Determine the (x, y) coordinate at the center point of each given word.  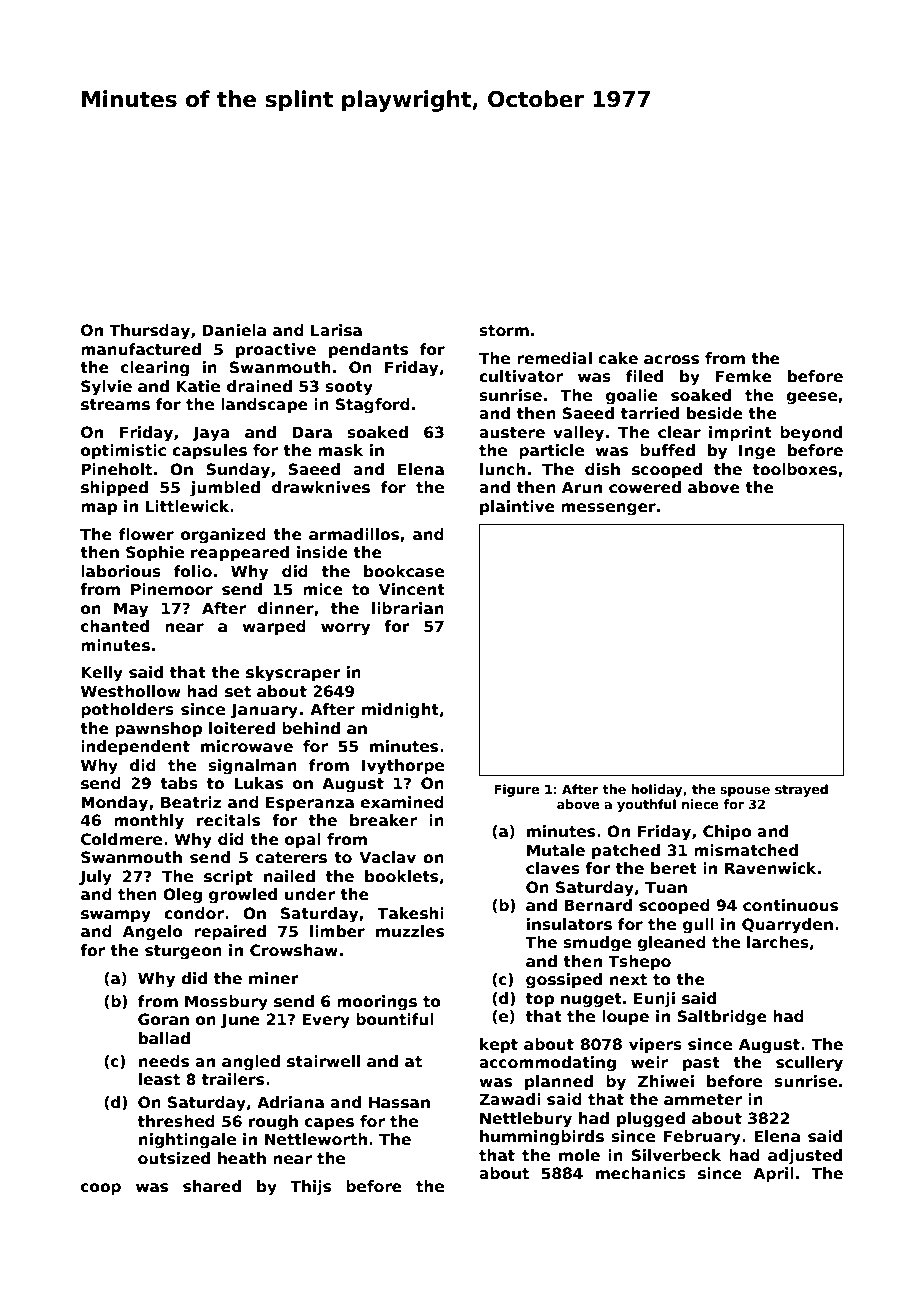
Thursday (149, 332)
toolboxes (795, 469)
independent (135, 747)
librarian (408, 608)
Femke (743, 376)
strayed (801, 790)
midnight (400, 711)
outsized (174, 1158)
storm (504, 331)
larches (778, 942)
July (95, 878)
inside (322, 552)
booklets (401, 876)
